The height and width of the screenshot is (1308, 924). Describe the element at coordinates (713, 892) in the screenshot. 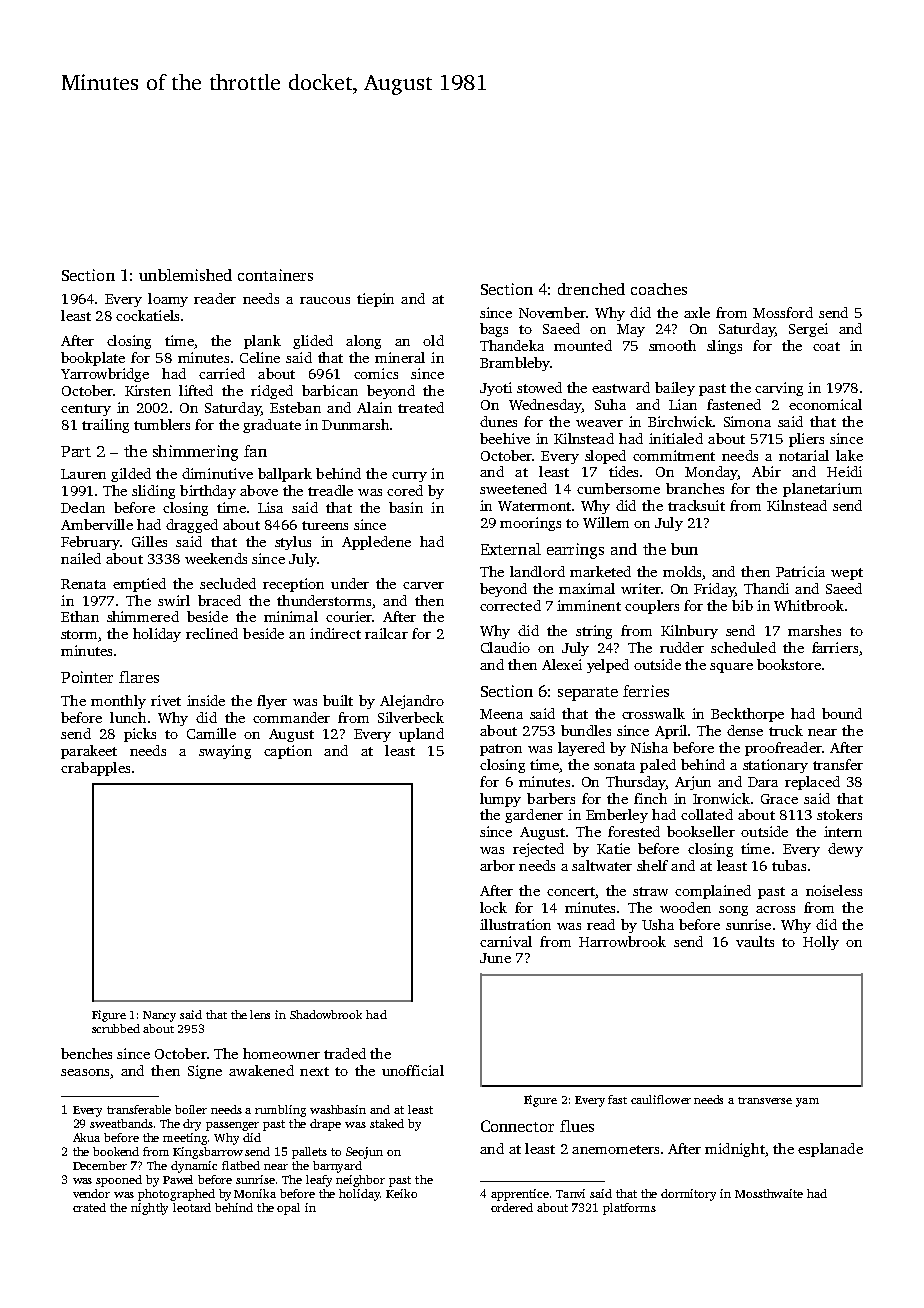

I see `complained` at that location.
